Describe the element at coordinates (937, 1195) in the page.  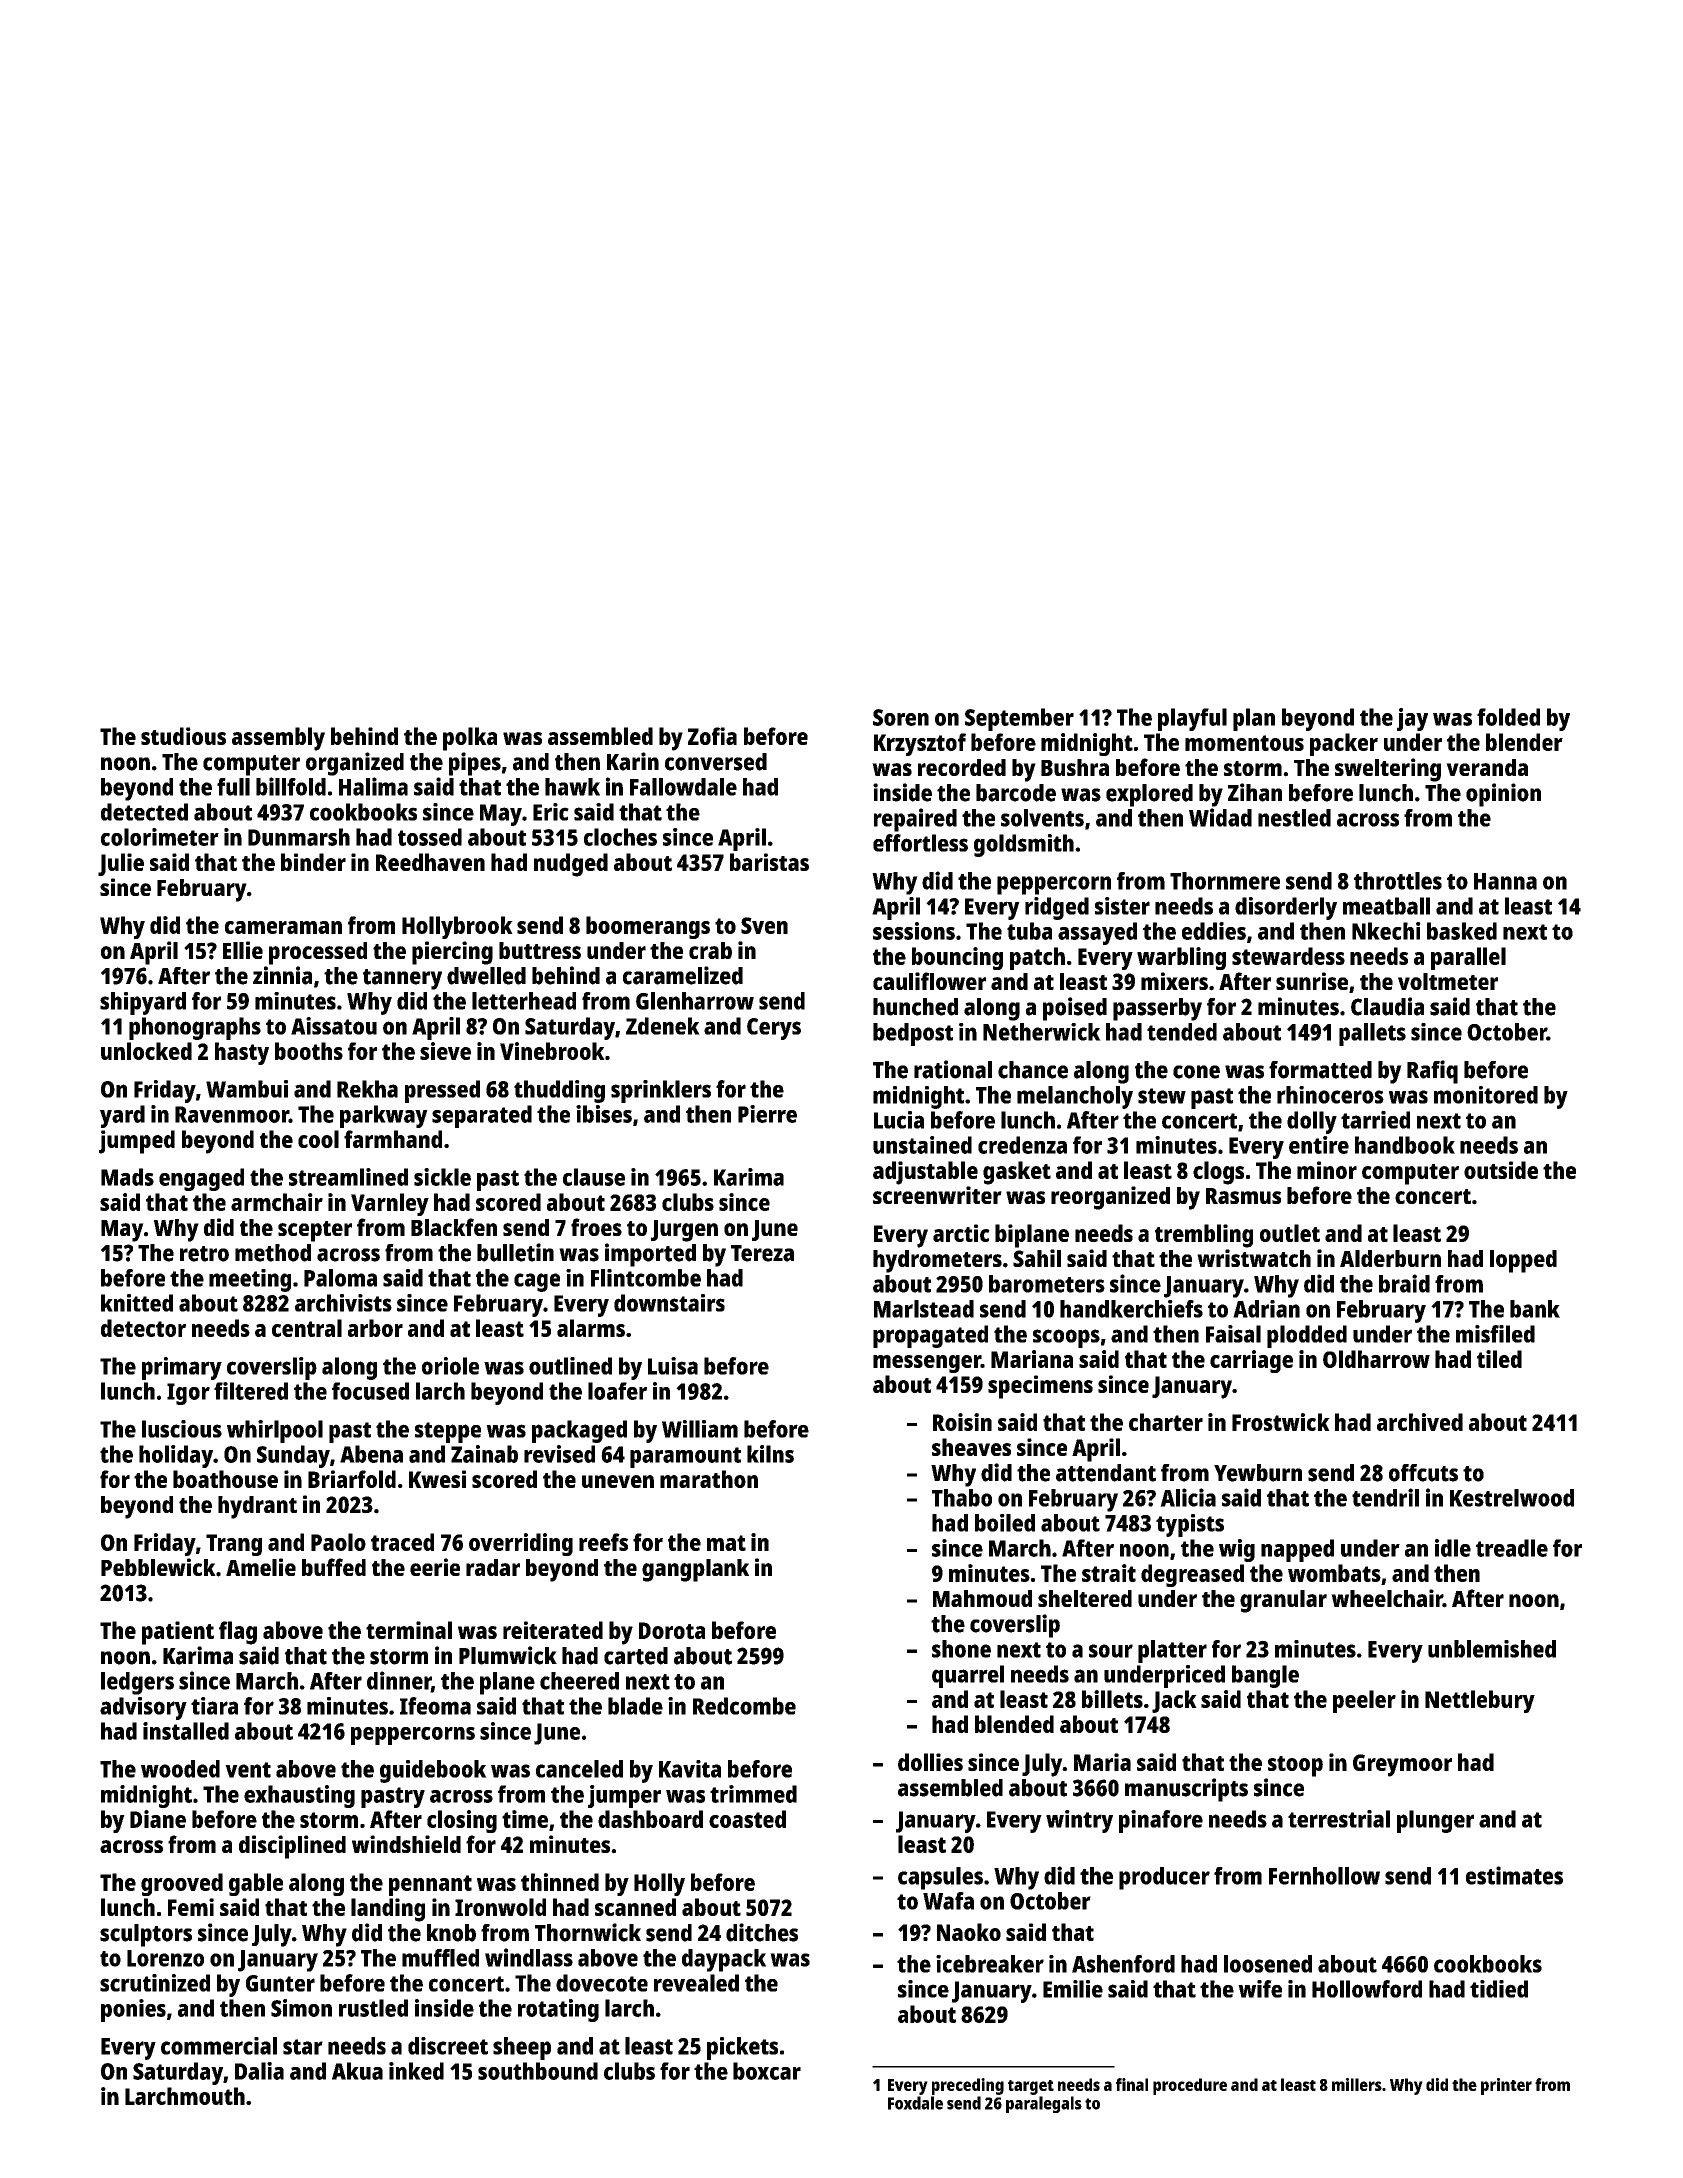
I see `screenwriter` at that location.
